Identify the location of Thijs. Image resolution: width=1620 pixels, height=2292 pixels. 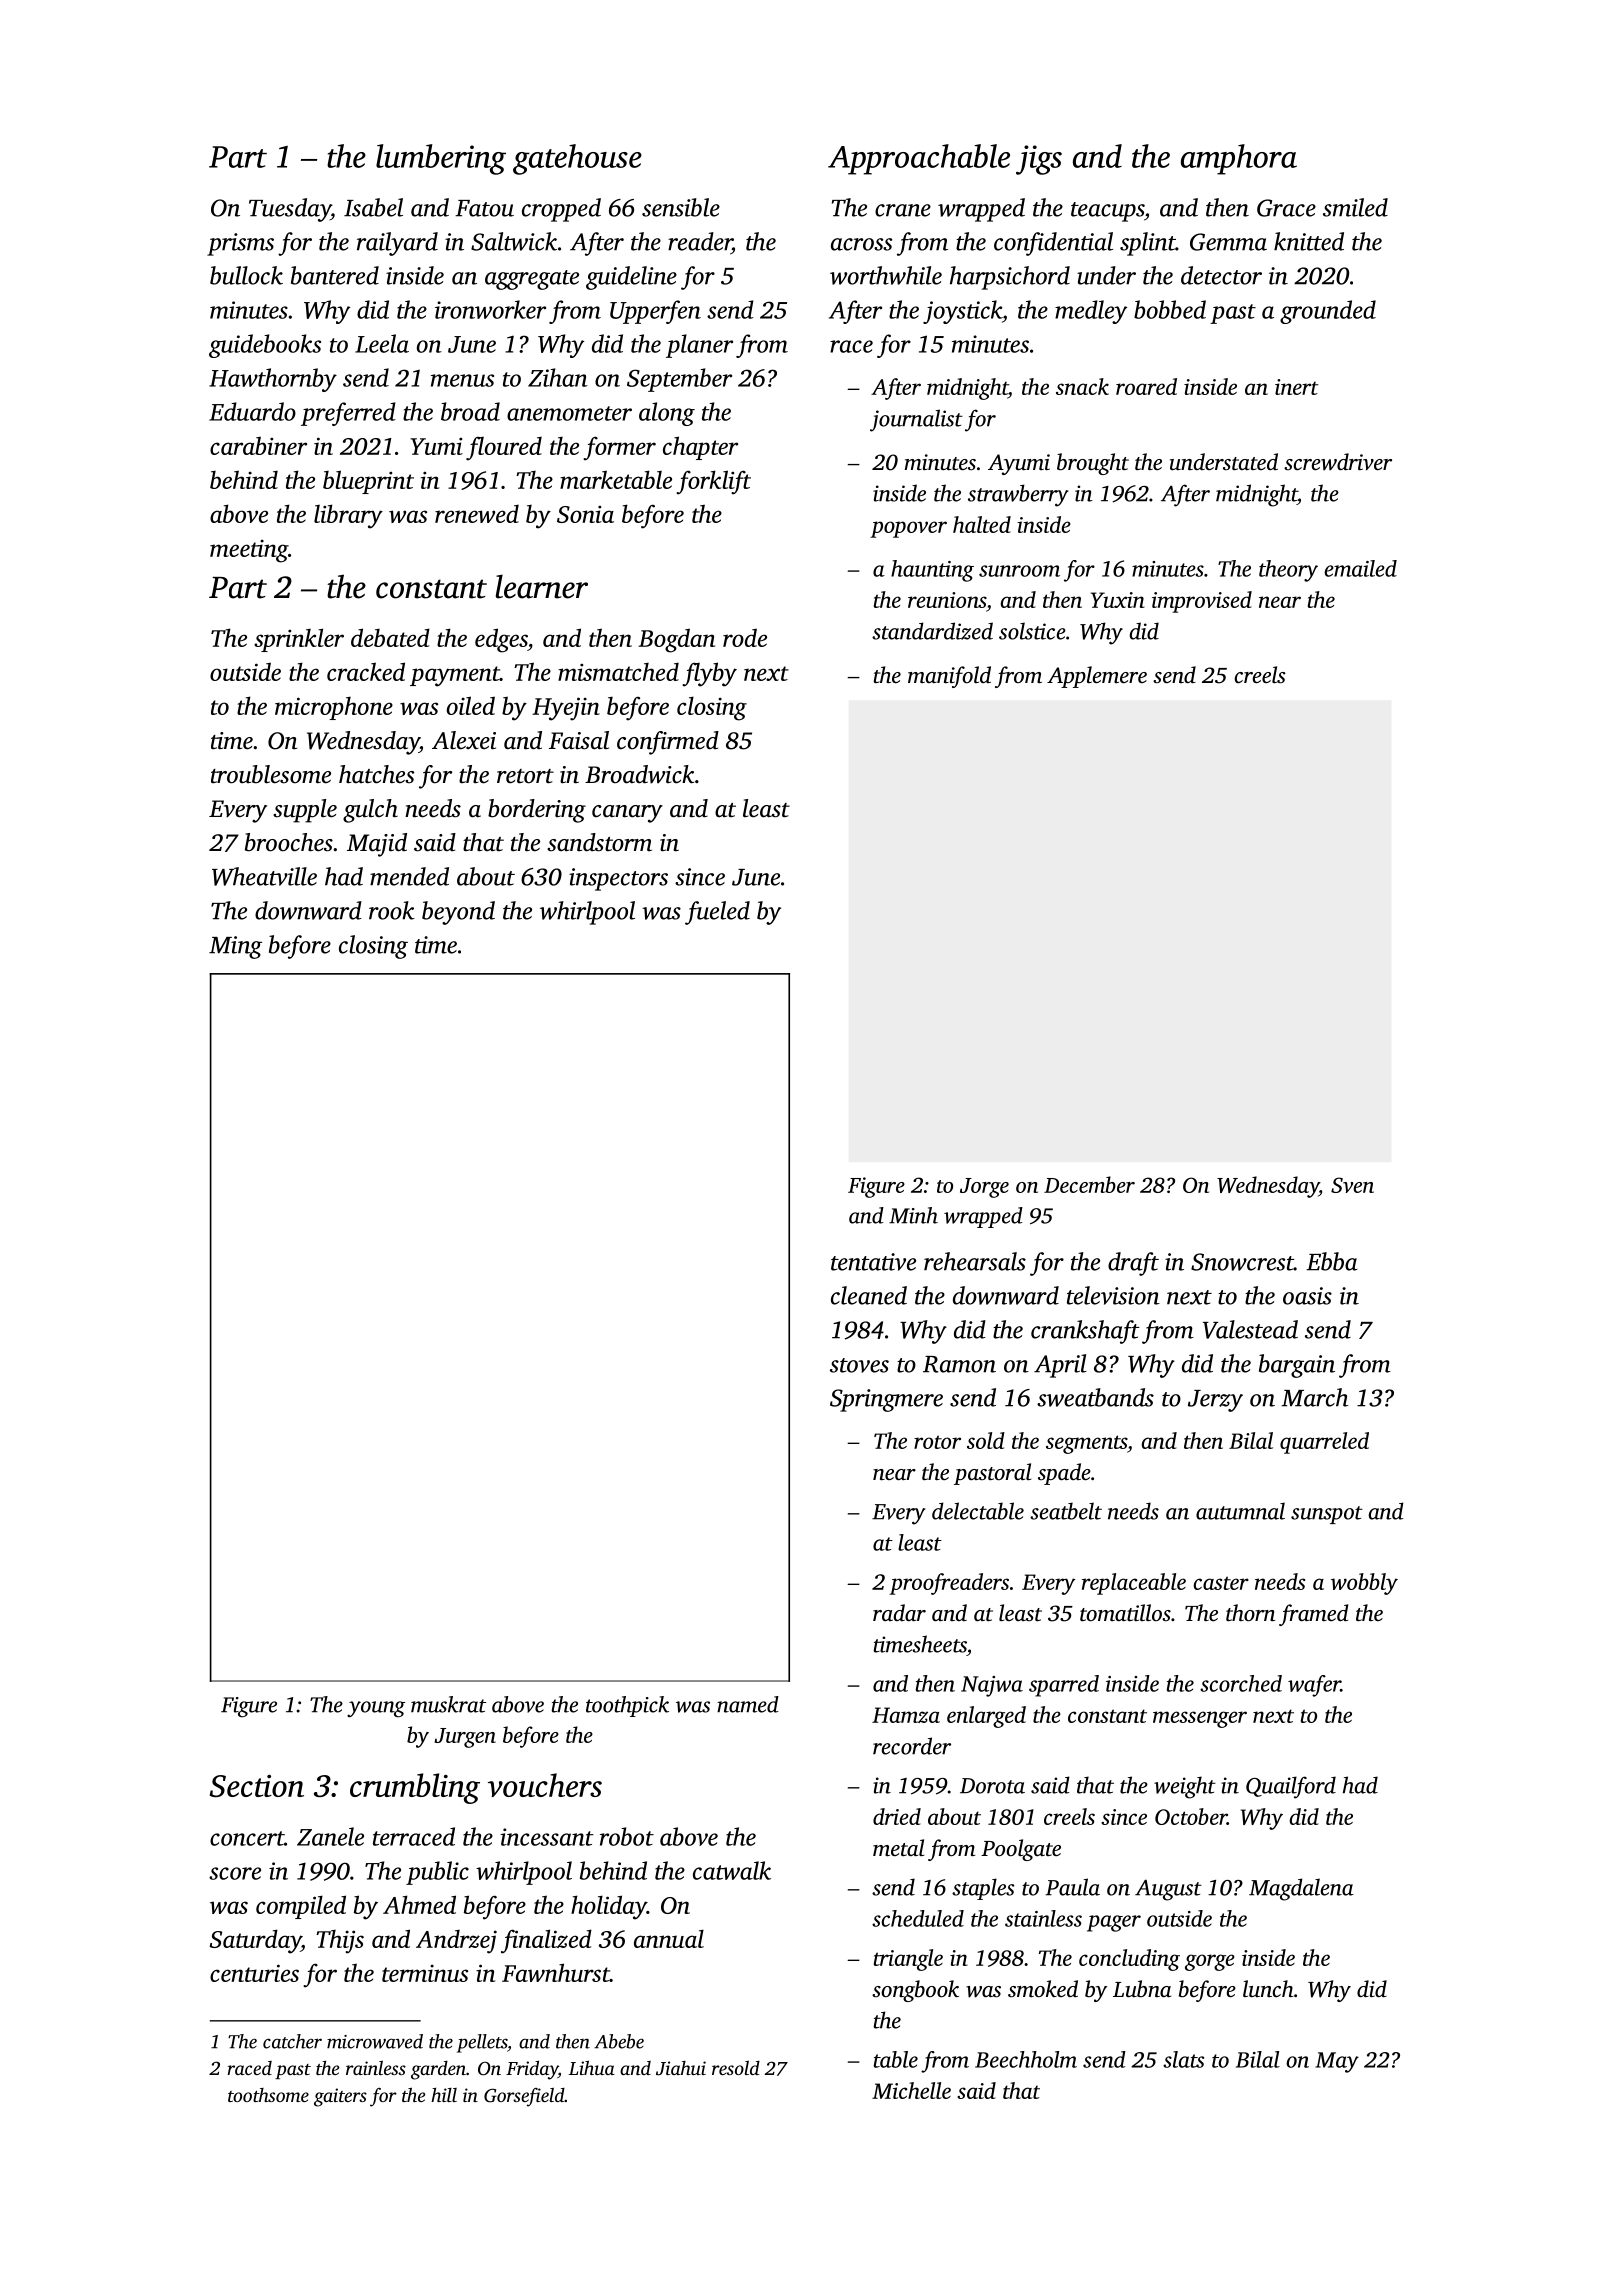
(340, 1942).
